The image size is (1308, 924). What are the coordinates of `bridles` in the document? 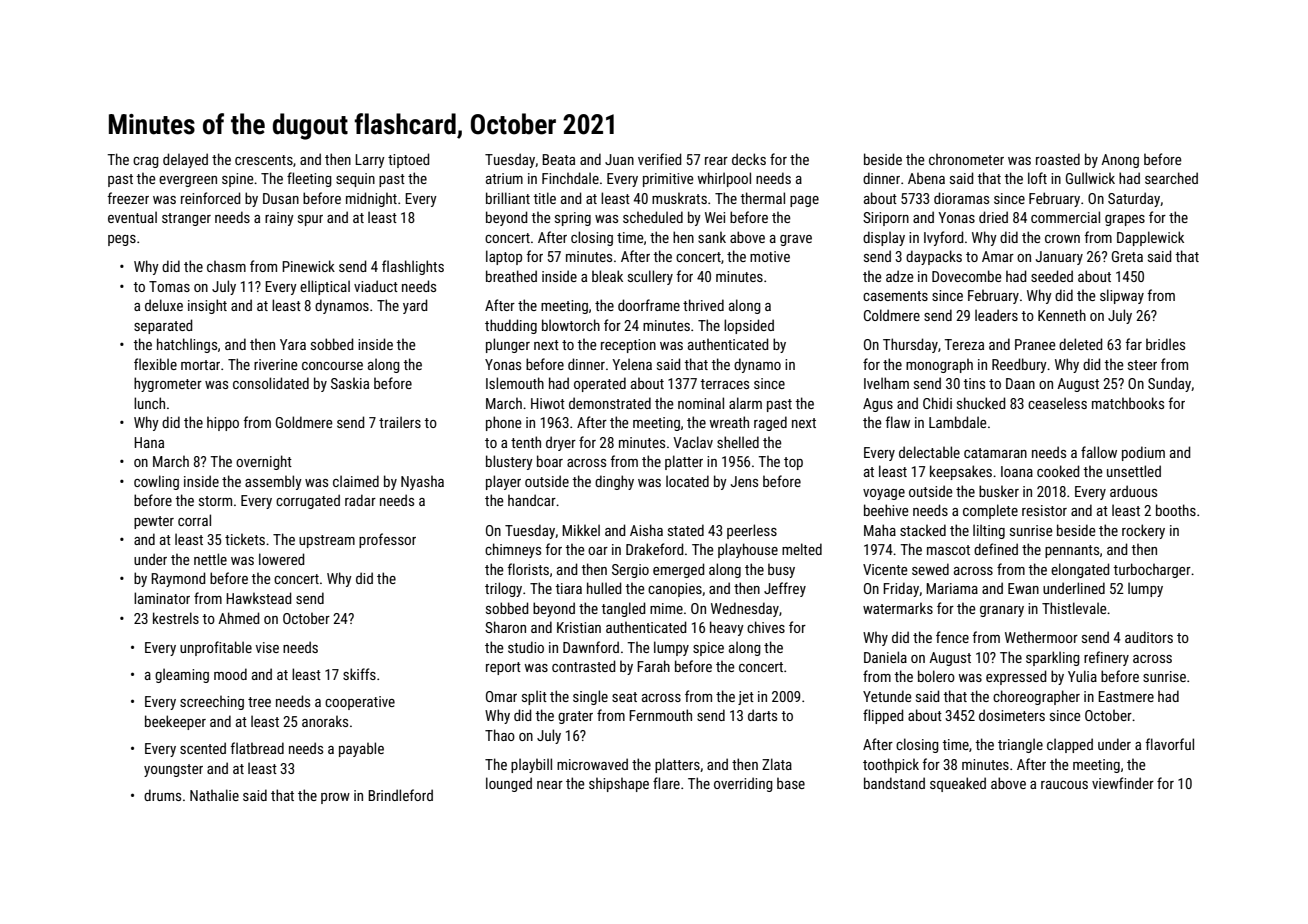 It's located at (1165, 344).
